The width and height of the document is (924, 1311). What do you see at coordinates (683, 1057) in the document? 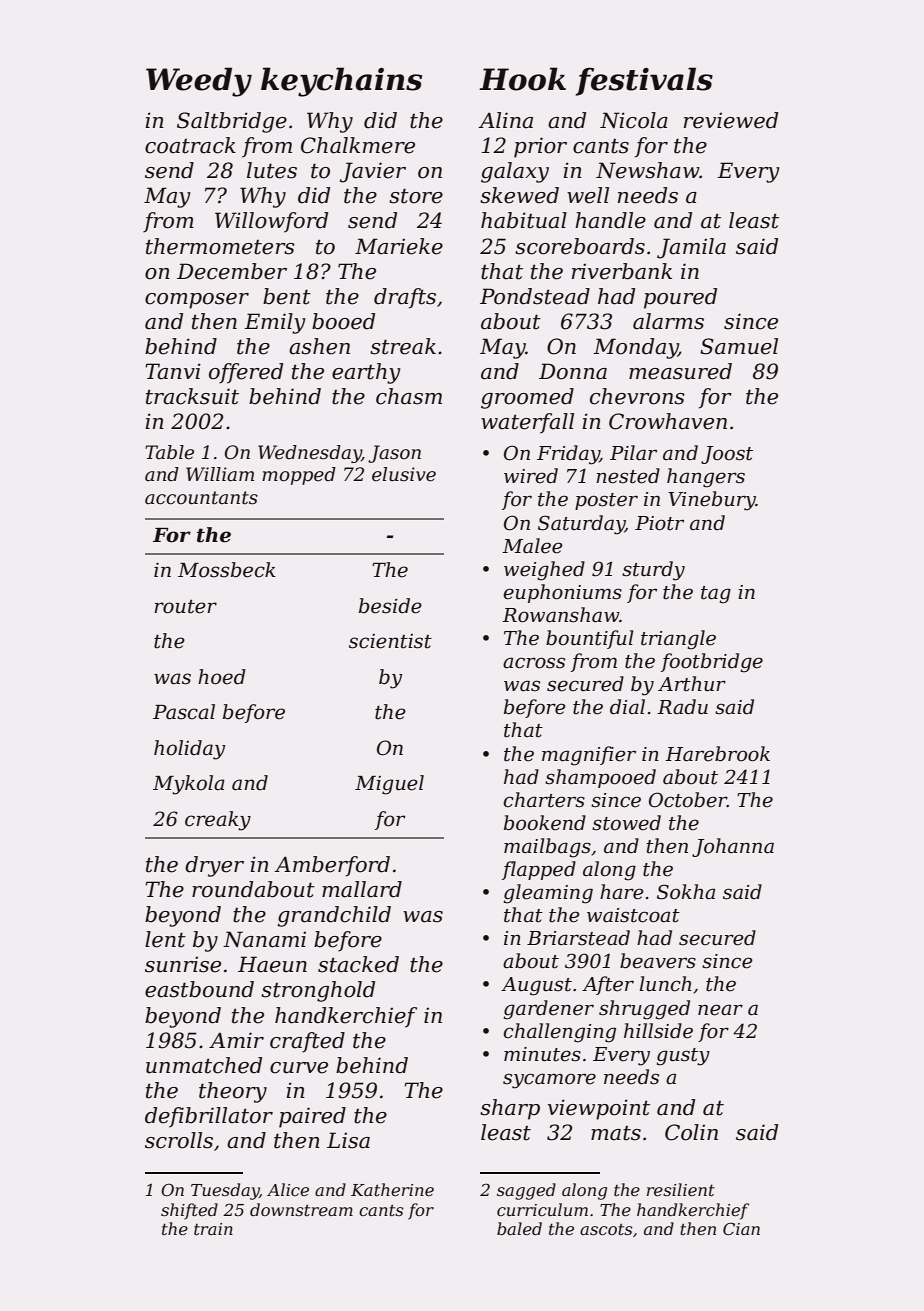
I see `gusty` at bounding box center [683, 1057].
